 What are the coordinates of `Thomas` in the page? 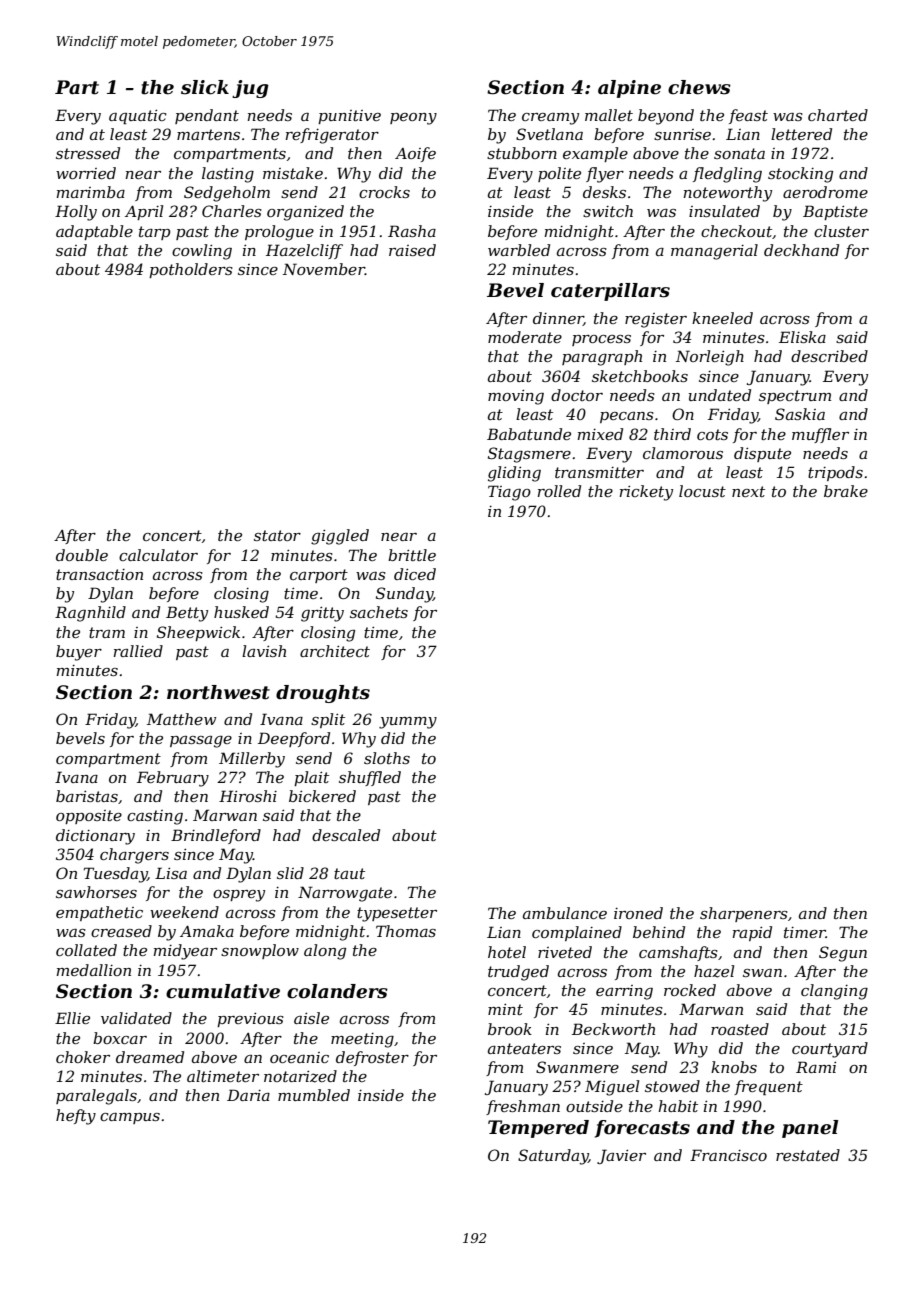 It's located at (406, 931).
